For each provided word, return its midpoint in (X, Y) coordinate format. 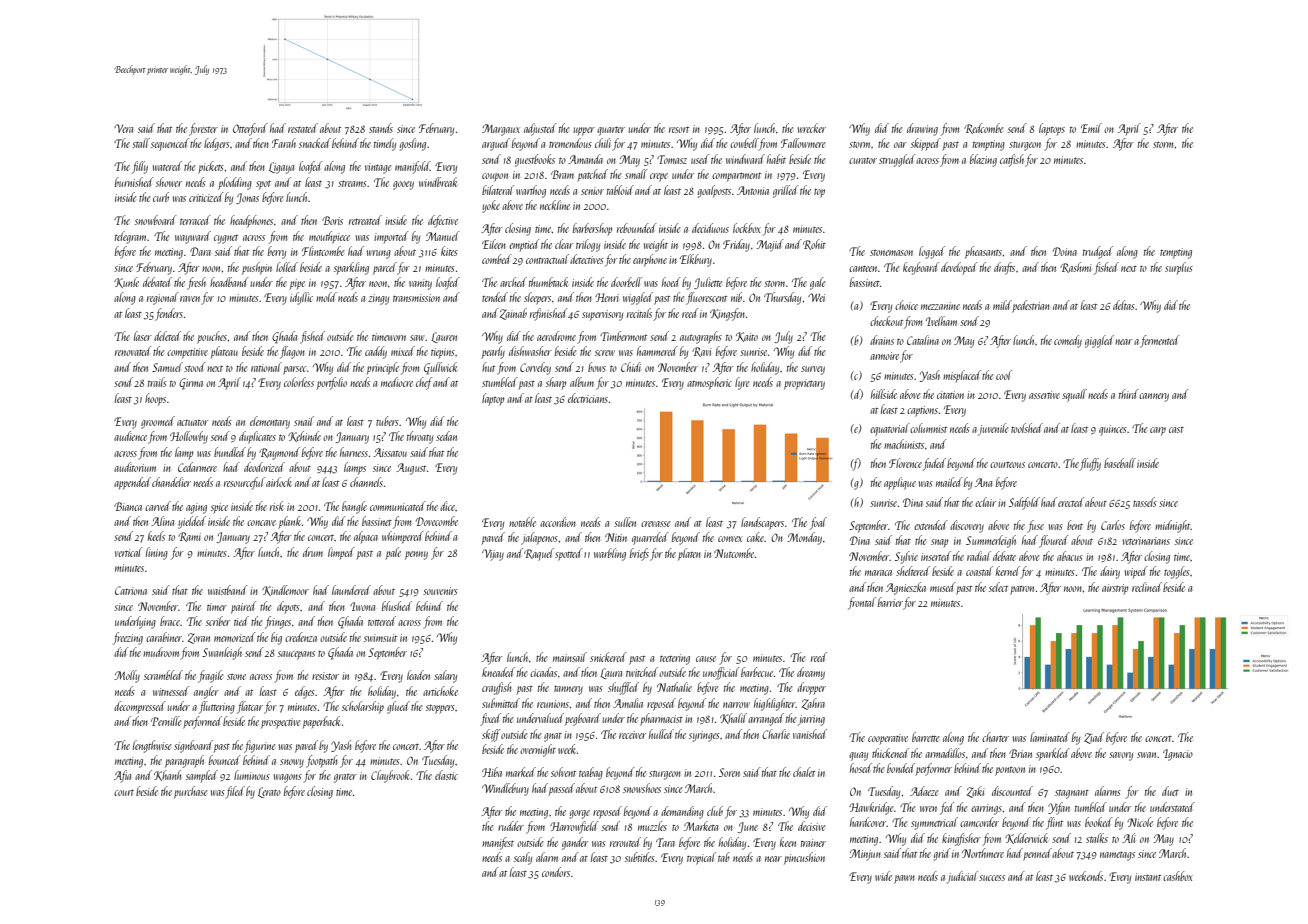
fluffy (1090, 464)
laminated (1050, 737)
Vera (123, 128)
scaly (523, 858)
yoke (491, 206)
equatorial (890, 429)
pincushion (804, 858)
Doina (1065, 251)
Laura (611, 673)
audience (130, 436)
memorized (235, 637)
